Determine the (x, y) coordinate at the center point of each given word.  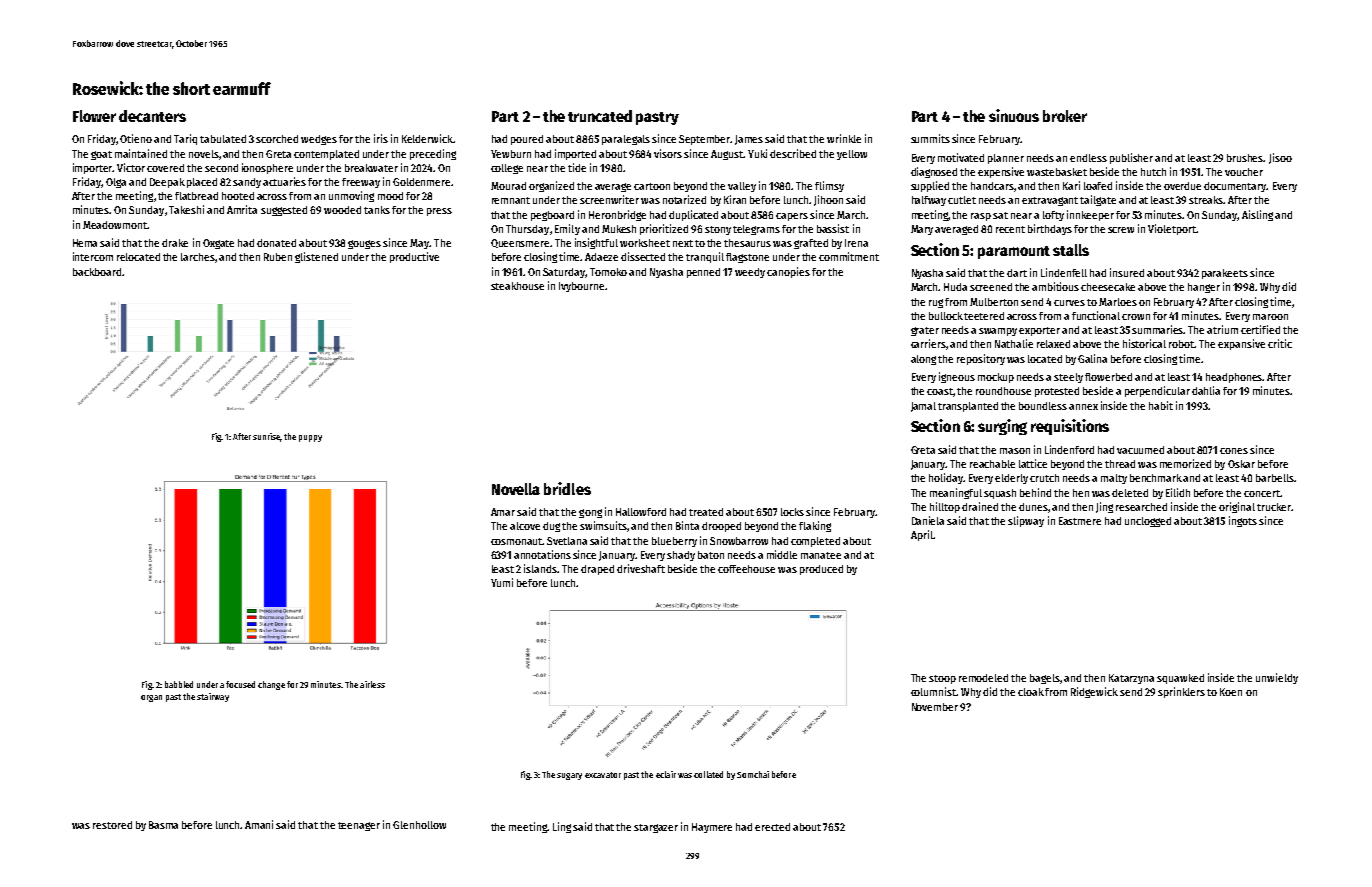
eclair (666, 774)
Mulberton (994, 302)
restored (112, 825)
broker (1065, 116)
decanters (152, 116)
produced (821, 570)
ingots (1243, 521)
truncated (600, 116)
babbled (179, 684)
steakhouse (517, 286)
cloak (1031, 692)
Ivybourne (581, 287)
